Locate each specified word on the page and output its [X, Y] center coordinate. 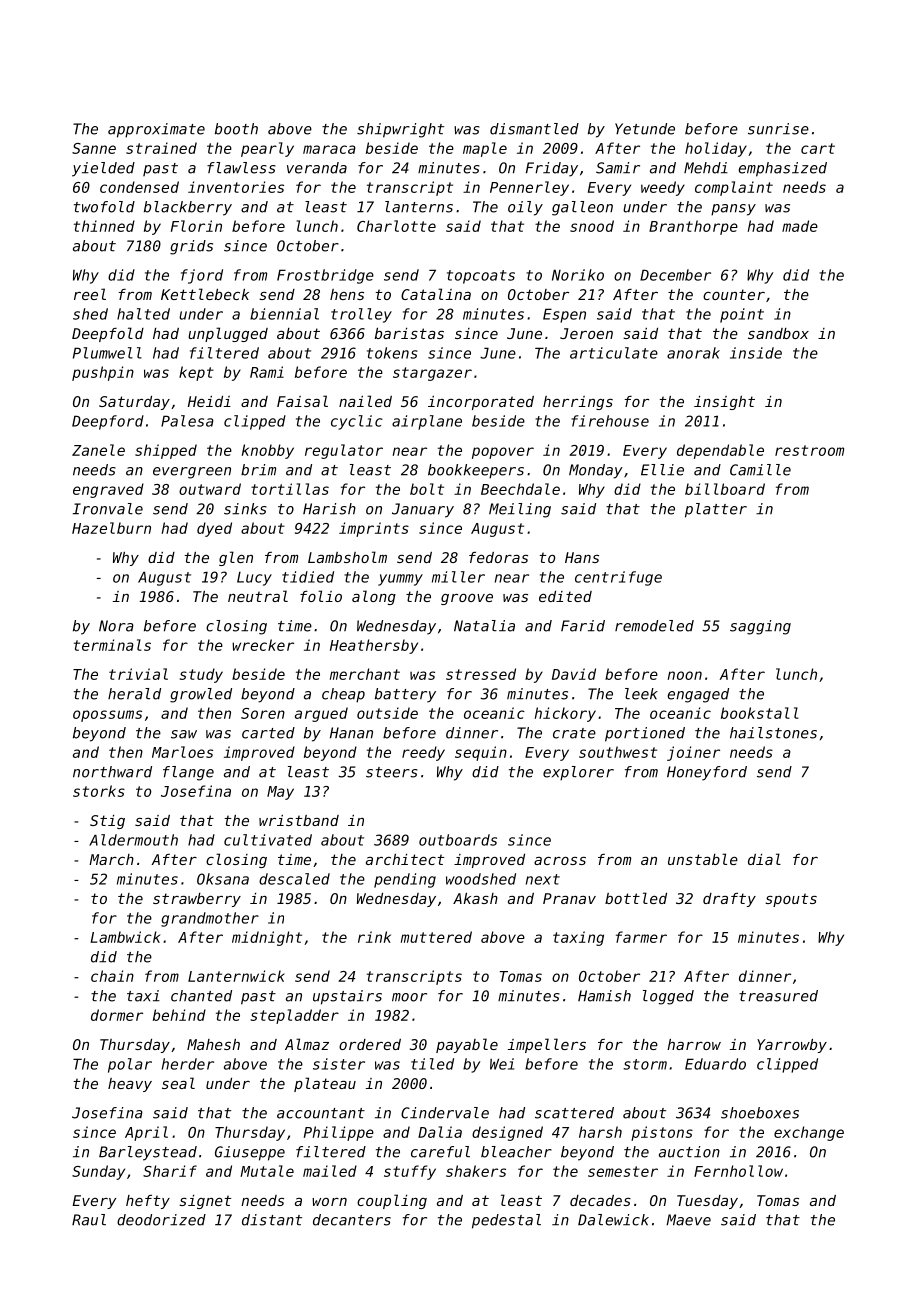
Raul [89, 1220]
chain [112, 976]
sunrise [778, 129]
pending [405, 880]
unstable [703, 859]
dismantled [534, 129]
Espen [564, 315]
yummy [400, 580]
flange [188, 773]
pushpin [103, 373]
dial [764, 859]
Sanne [94, 148]
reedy [423, 753]
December [675, 275]
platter [716, 510]
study [201, 675]
